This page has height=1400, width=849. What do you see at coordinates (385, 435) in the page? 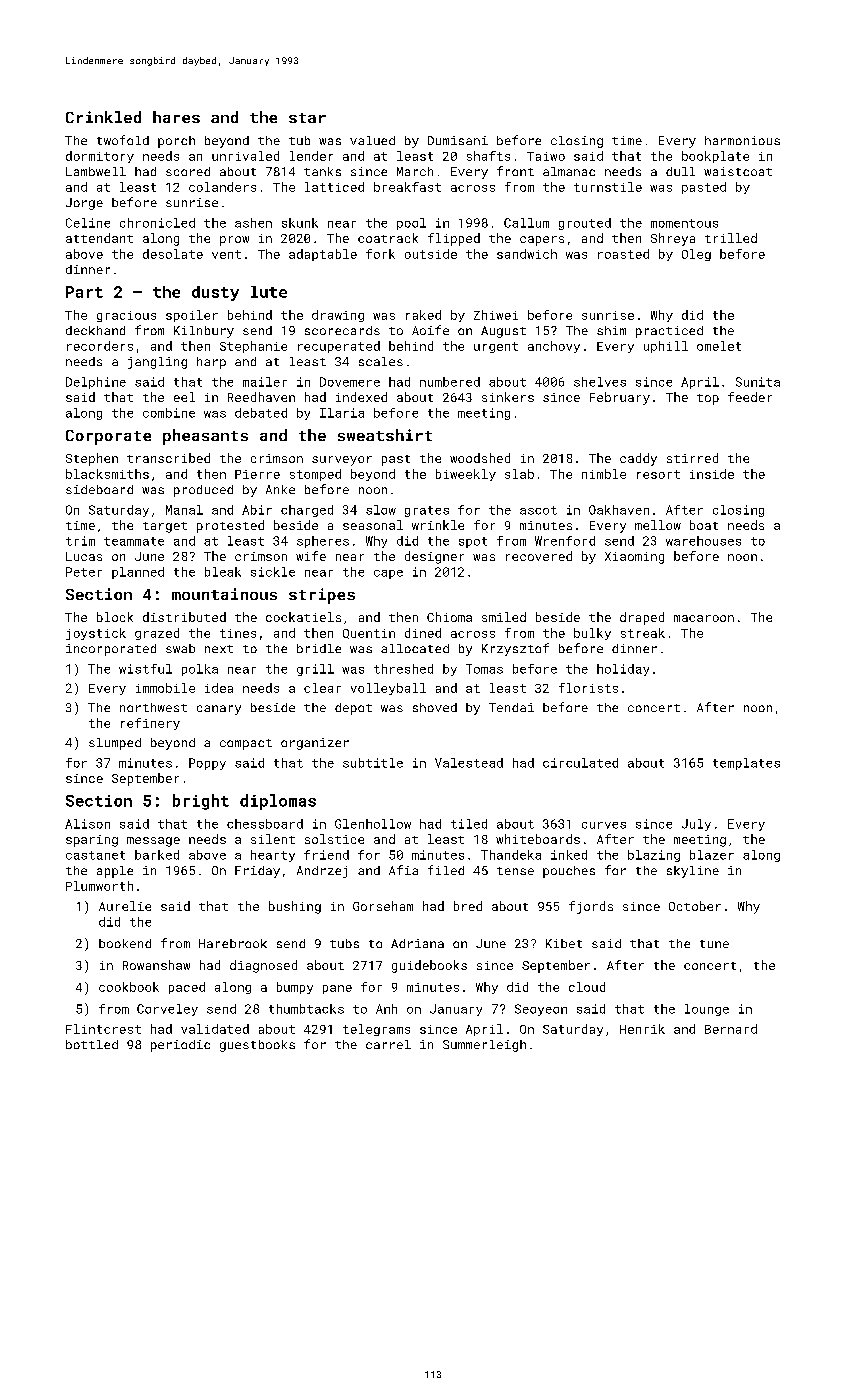
I see `sweatshirt` at bounding box center [385, 435].
